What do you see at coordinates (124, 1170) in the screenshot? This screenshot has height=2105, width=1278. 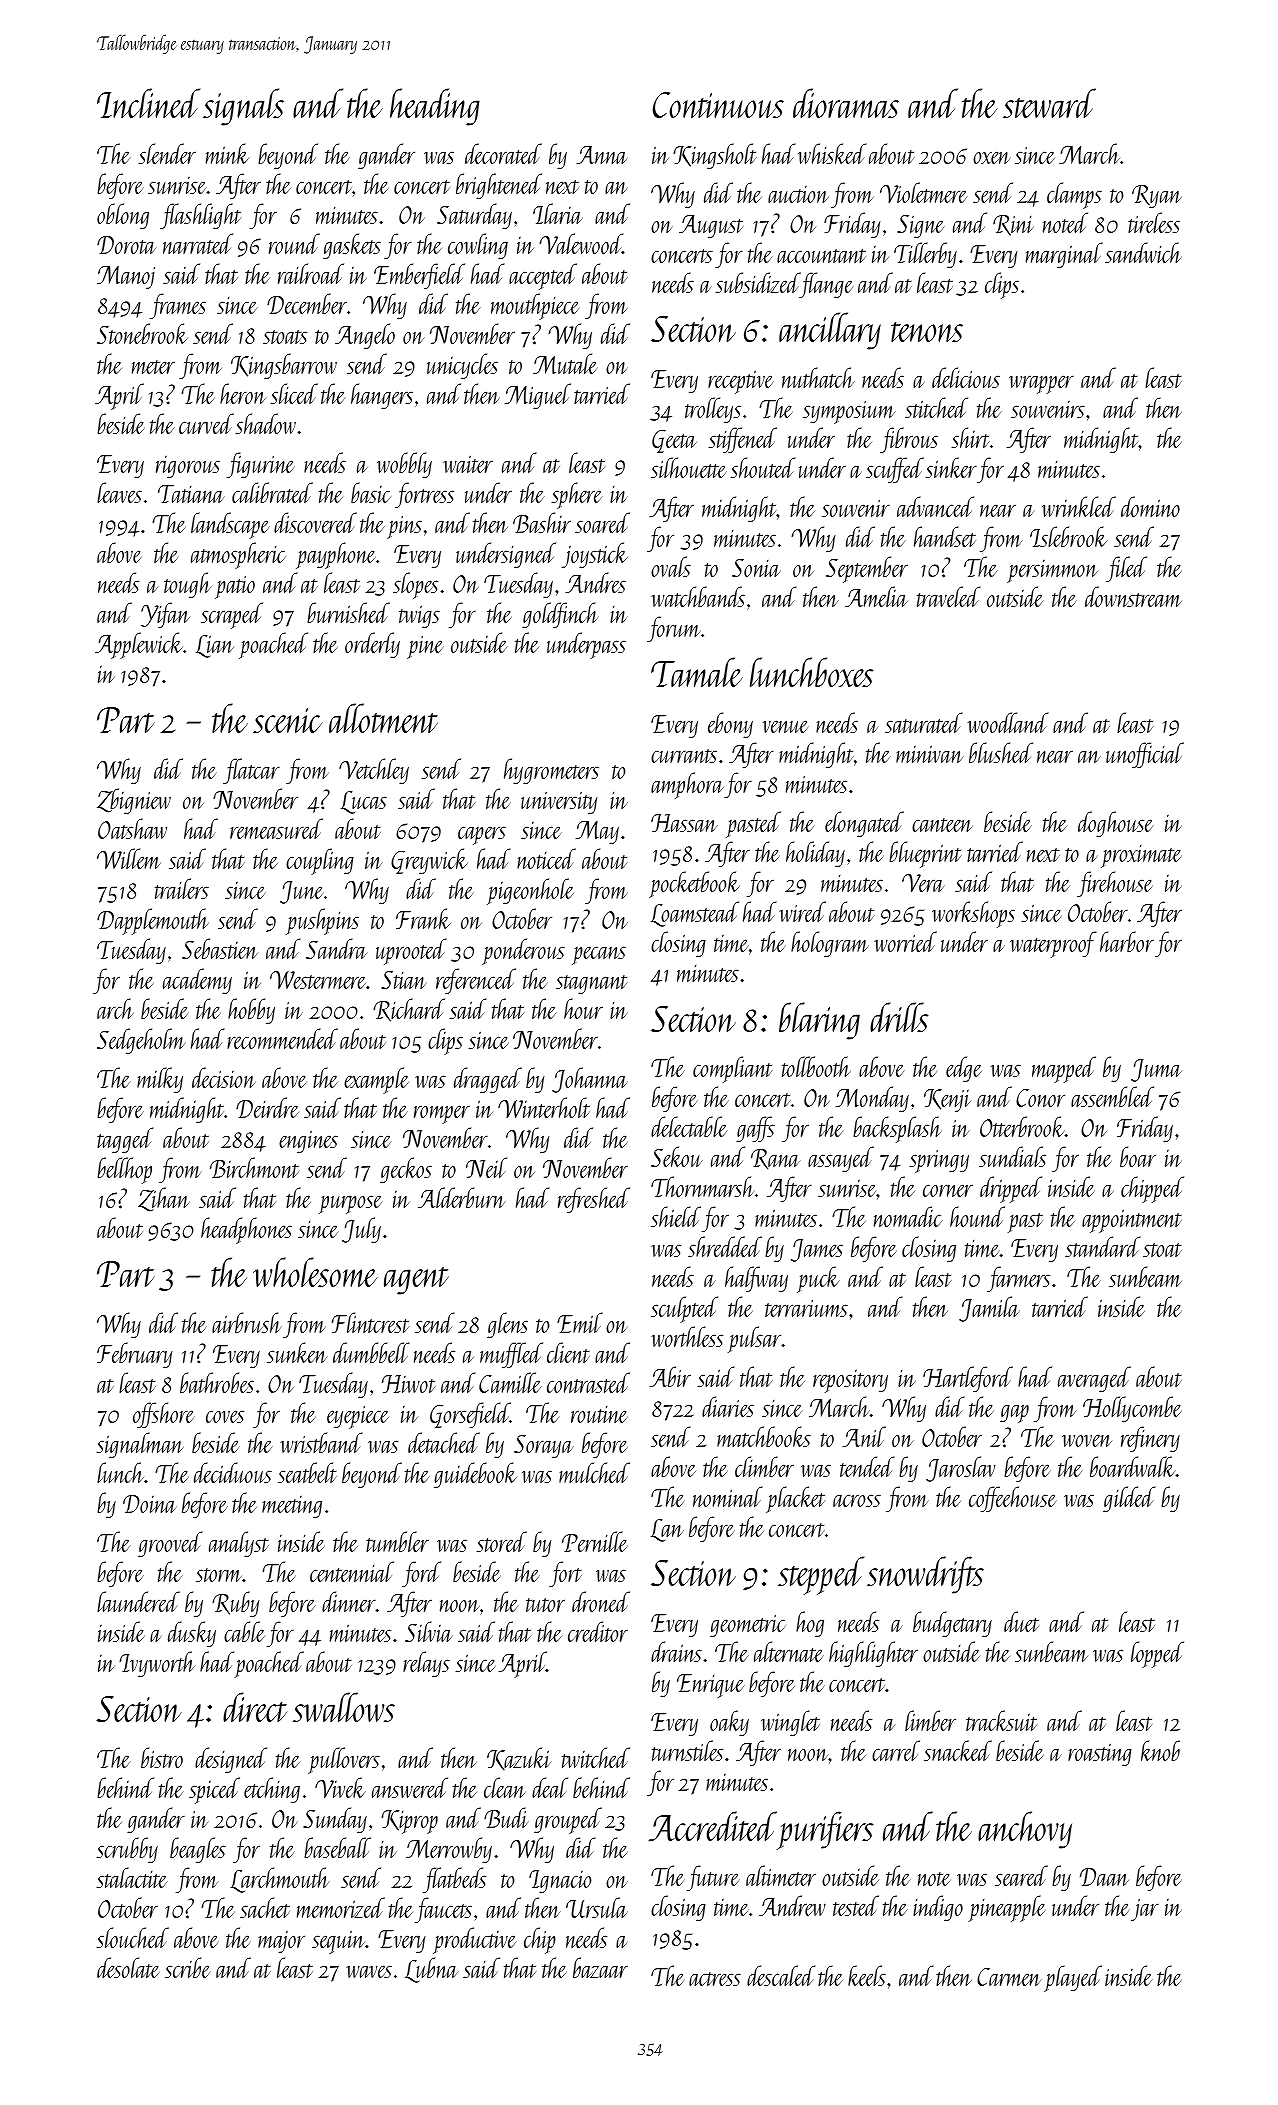 I see `bellhop` at bounding box center [124, 1170].
